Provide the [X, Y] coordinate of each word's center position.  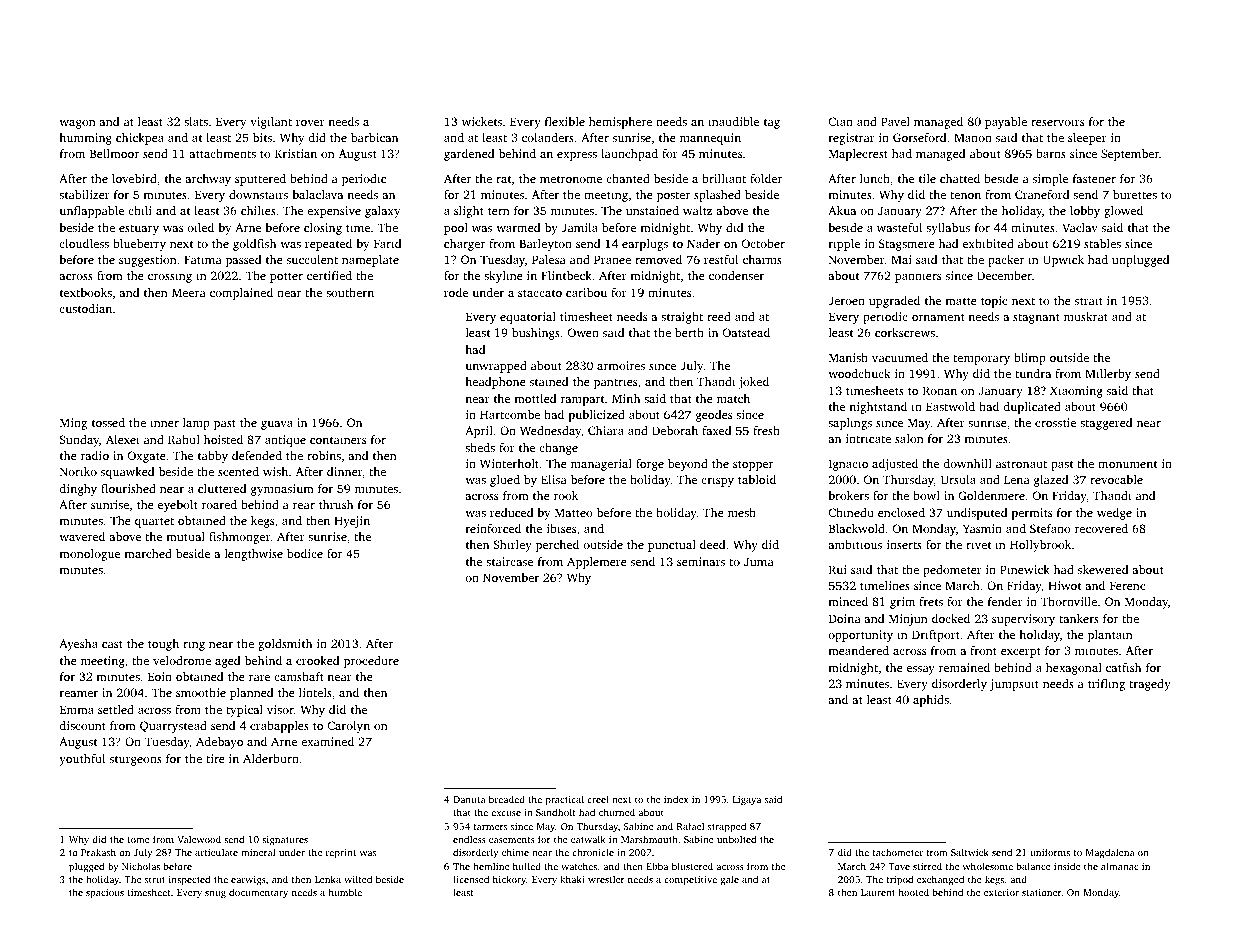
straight [682, 318]
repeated [328, 245]
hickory [509, 880]
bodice [305, 553]
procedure [371, 662]
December [1004, 275]
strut [155, 880]
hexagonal [1074, 669]
